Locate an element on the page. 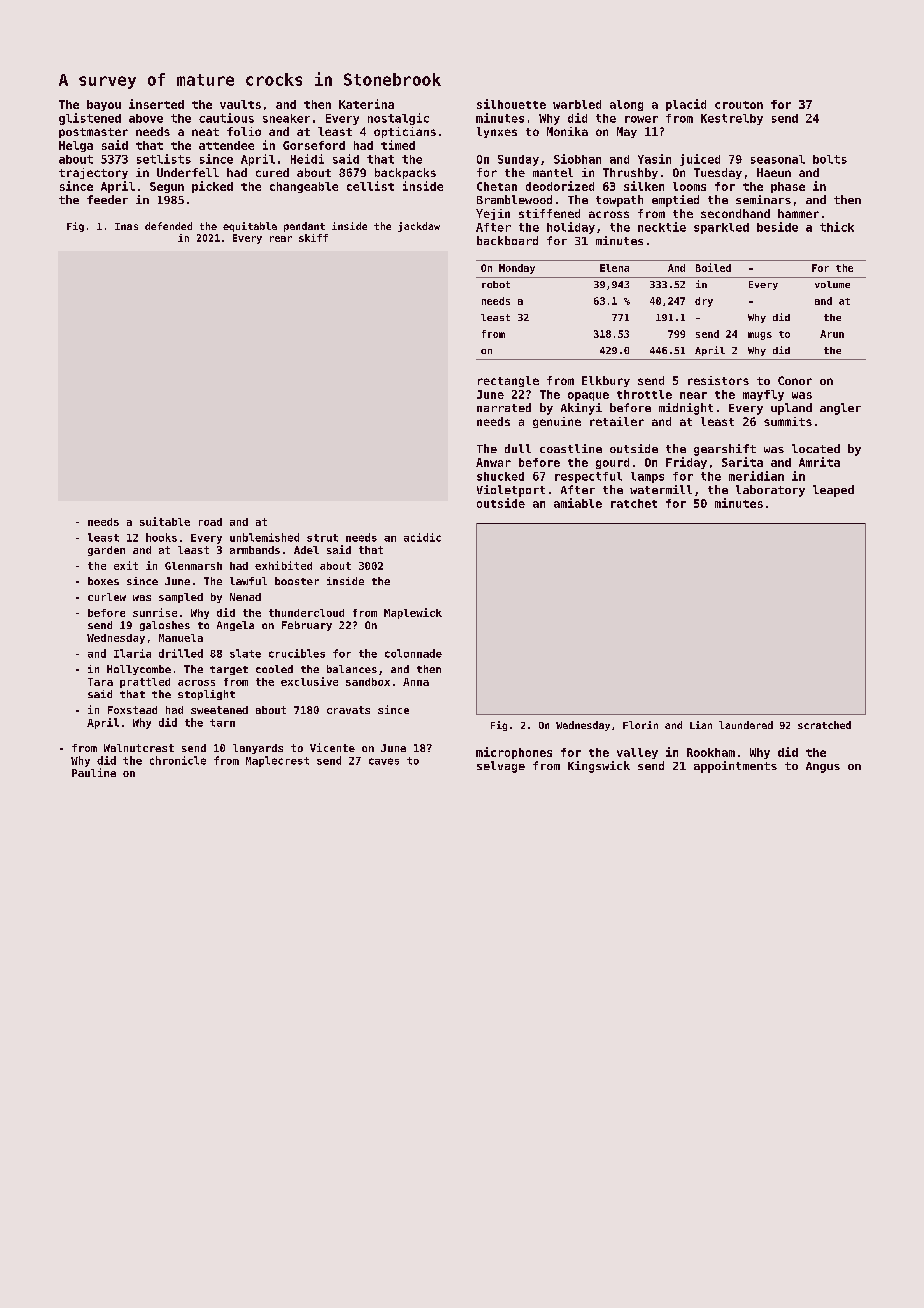 The height and width of the page is (1308, 924). silhouette is located at coordinates (511, 104).
